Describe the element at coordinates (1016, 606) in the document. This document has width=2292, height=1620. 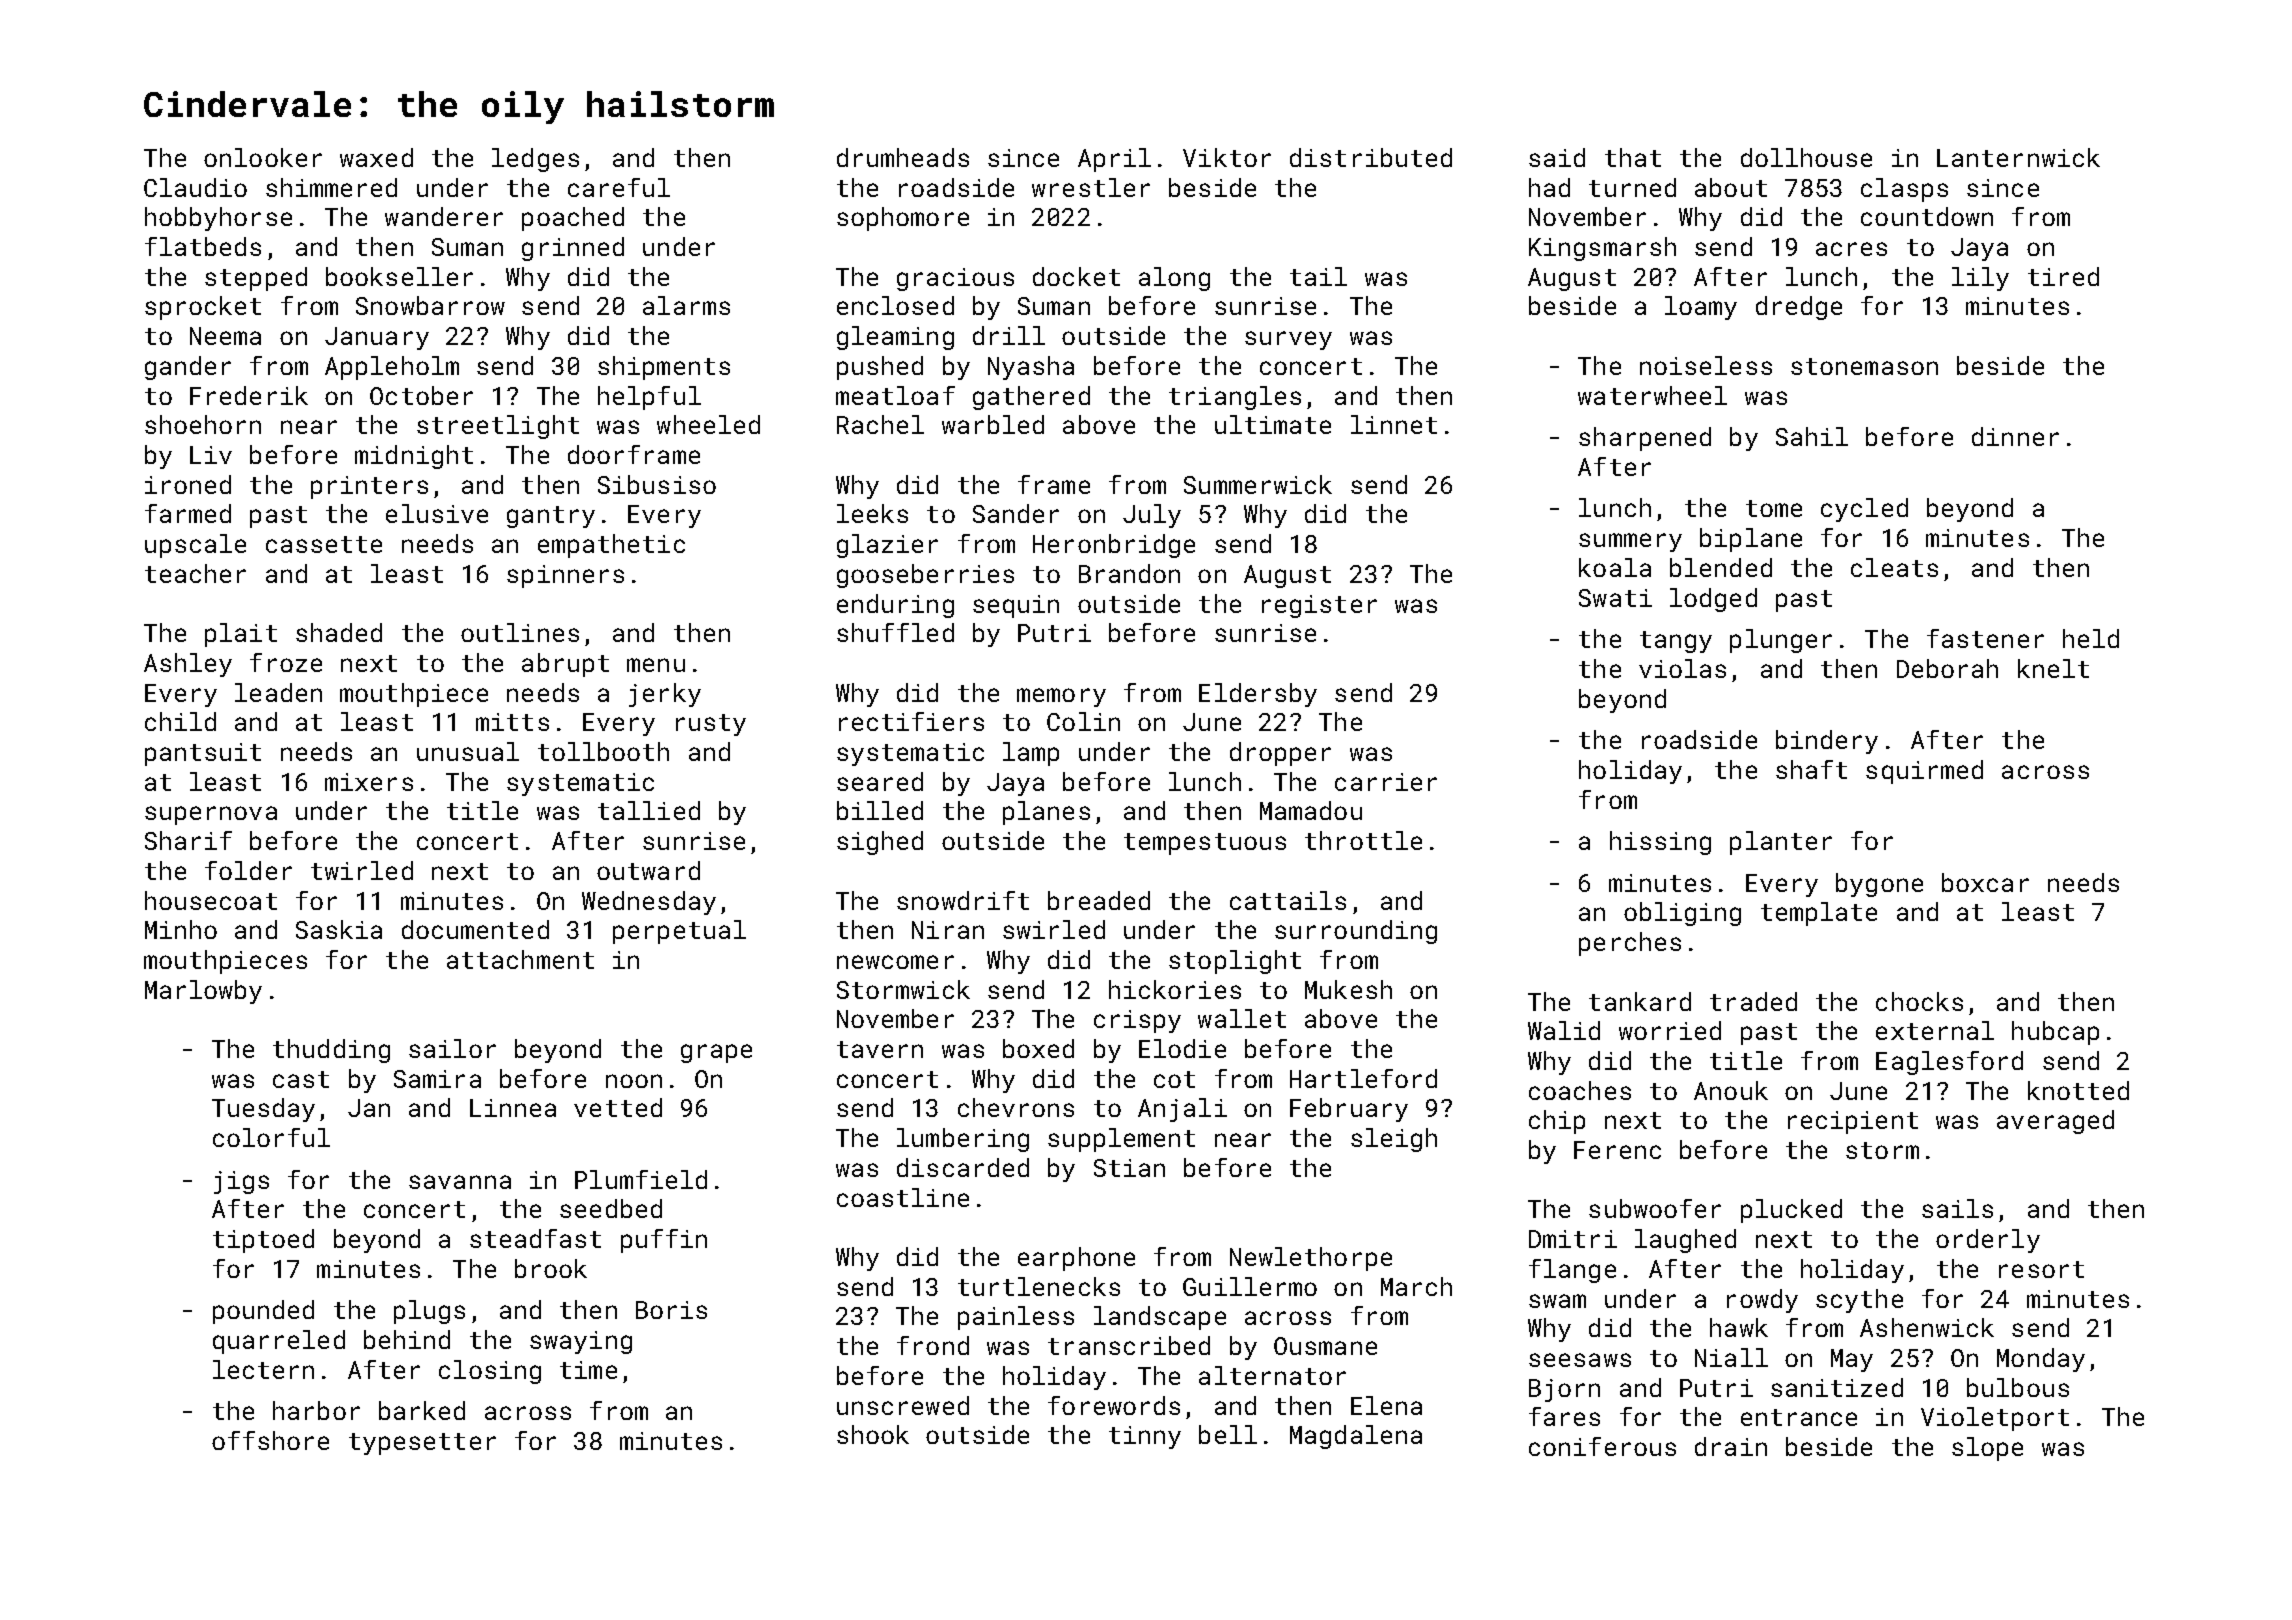
I see `sequin` at that location.
